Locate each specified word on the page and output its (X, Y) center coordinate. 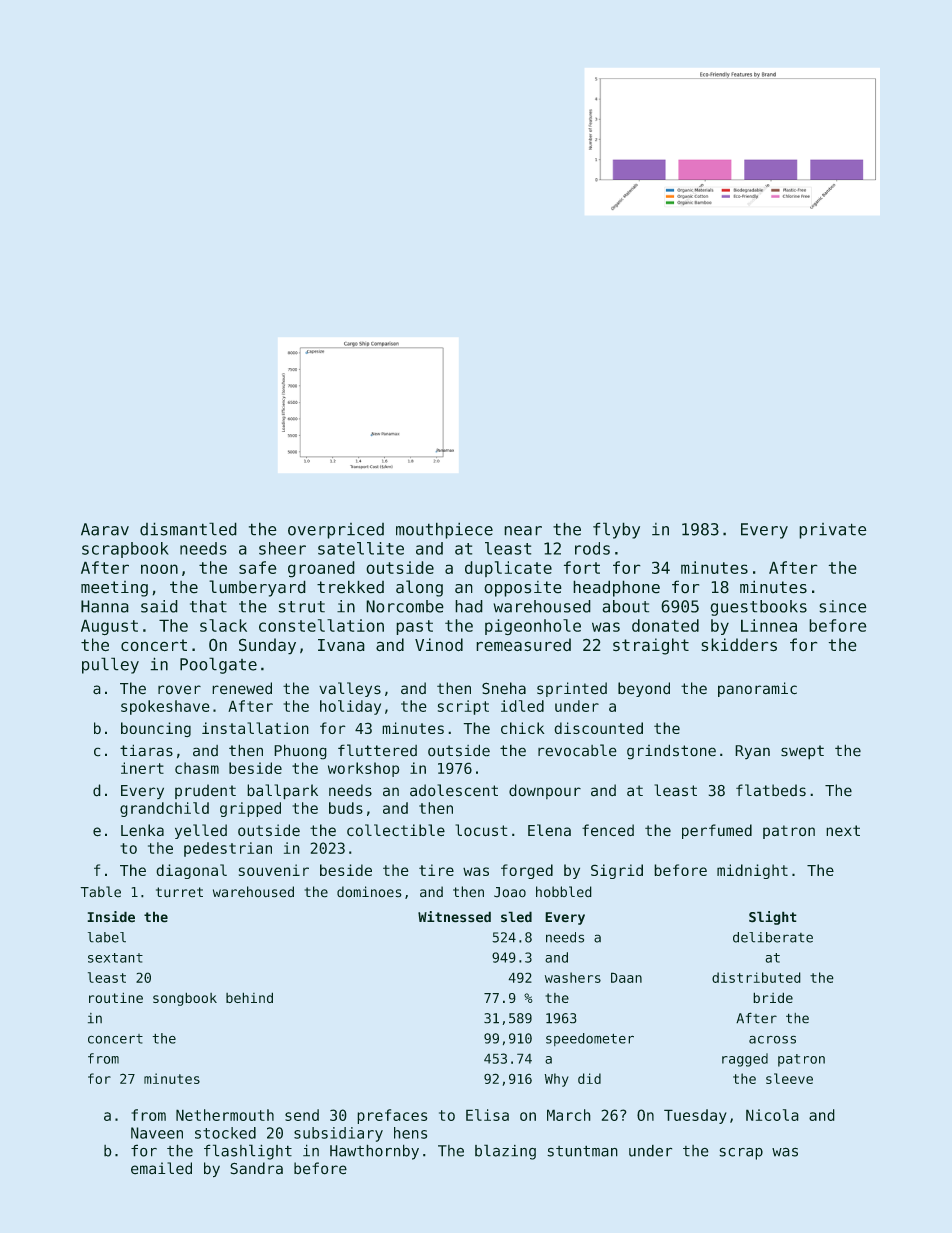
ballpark (282, 792)
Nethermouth (225, 1115)
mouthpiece (444, 530)
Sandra (256, 1168)
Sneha (504, 688)
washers (573, 977)
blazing (505, 1152)
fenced (608, 830)
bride (773, 997)
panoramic (757, 689)
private (833, 531)
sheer (282, 548)
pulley (110, 665)
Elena (549, 830)
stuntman (582, 1151)
